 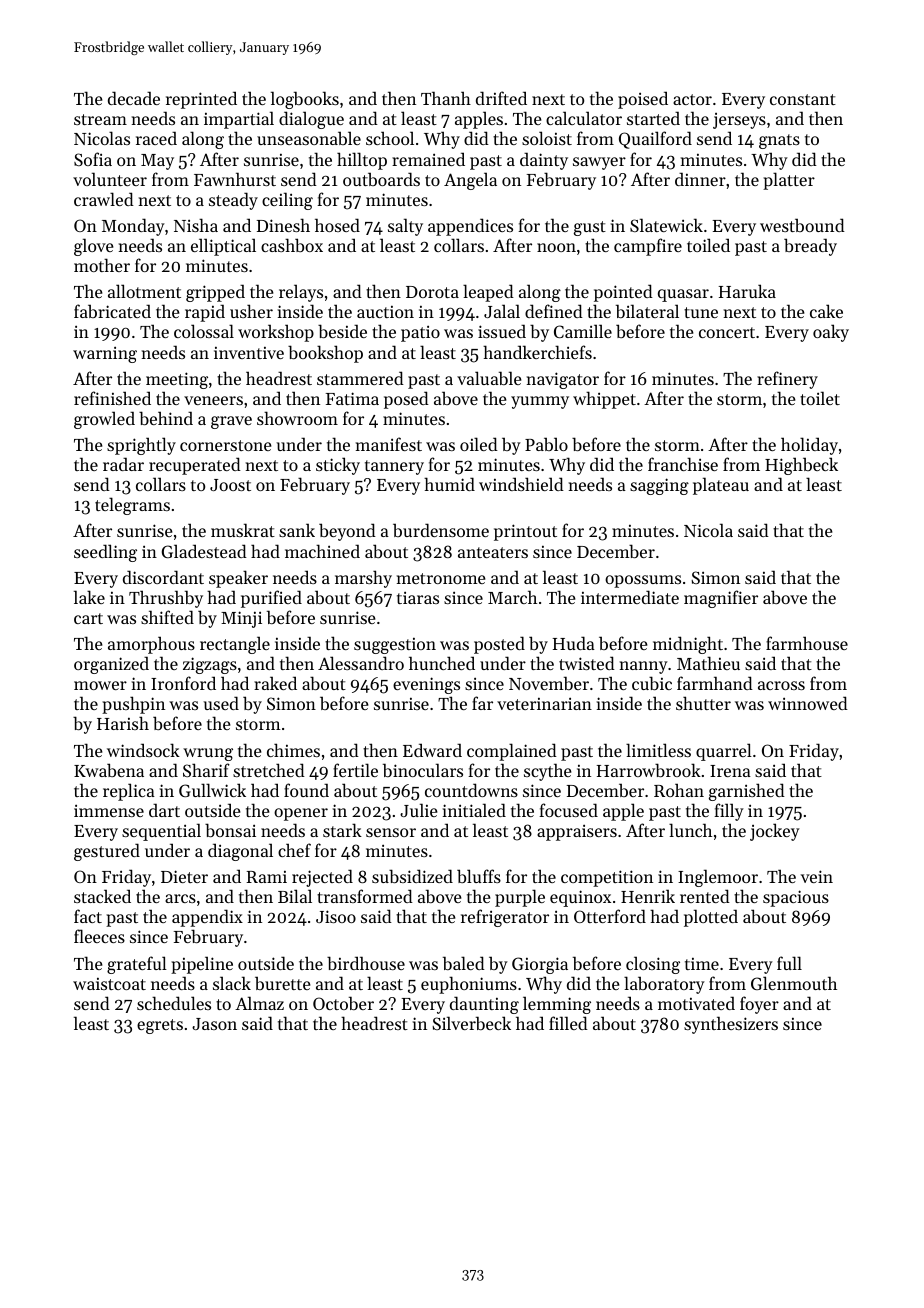 What do you see at coordinates (283, 983) in the page?
I see `burette` at bounding box center [283, 983].
